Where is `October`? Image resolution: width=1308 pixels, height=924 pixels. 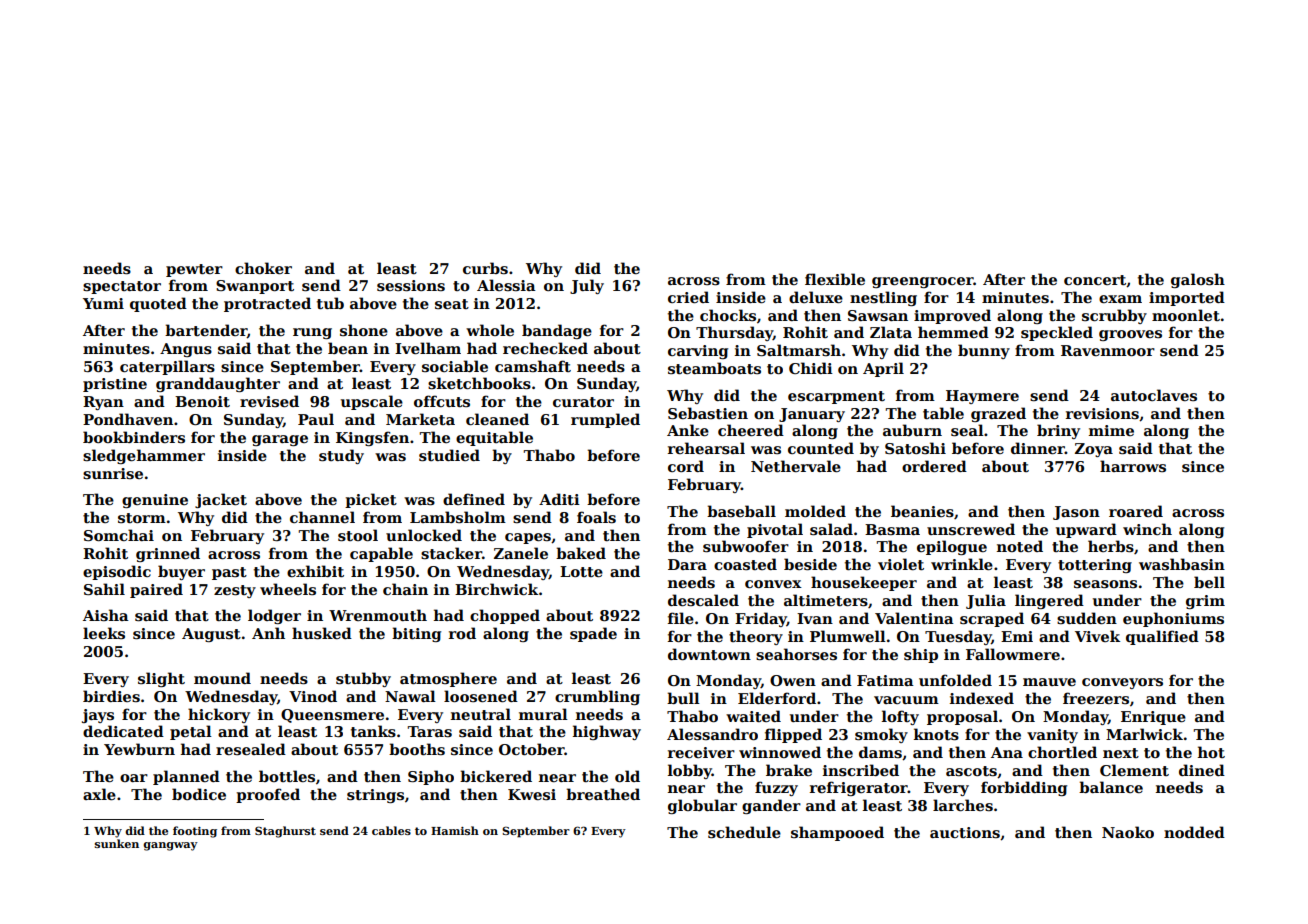
October is located at coordinates (532, 749).
